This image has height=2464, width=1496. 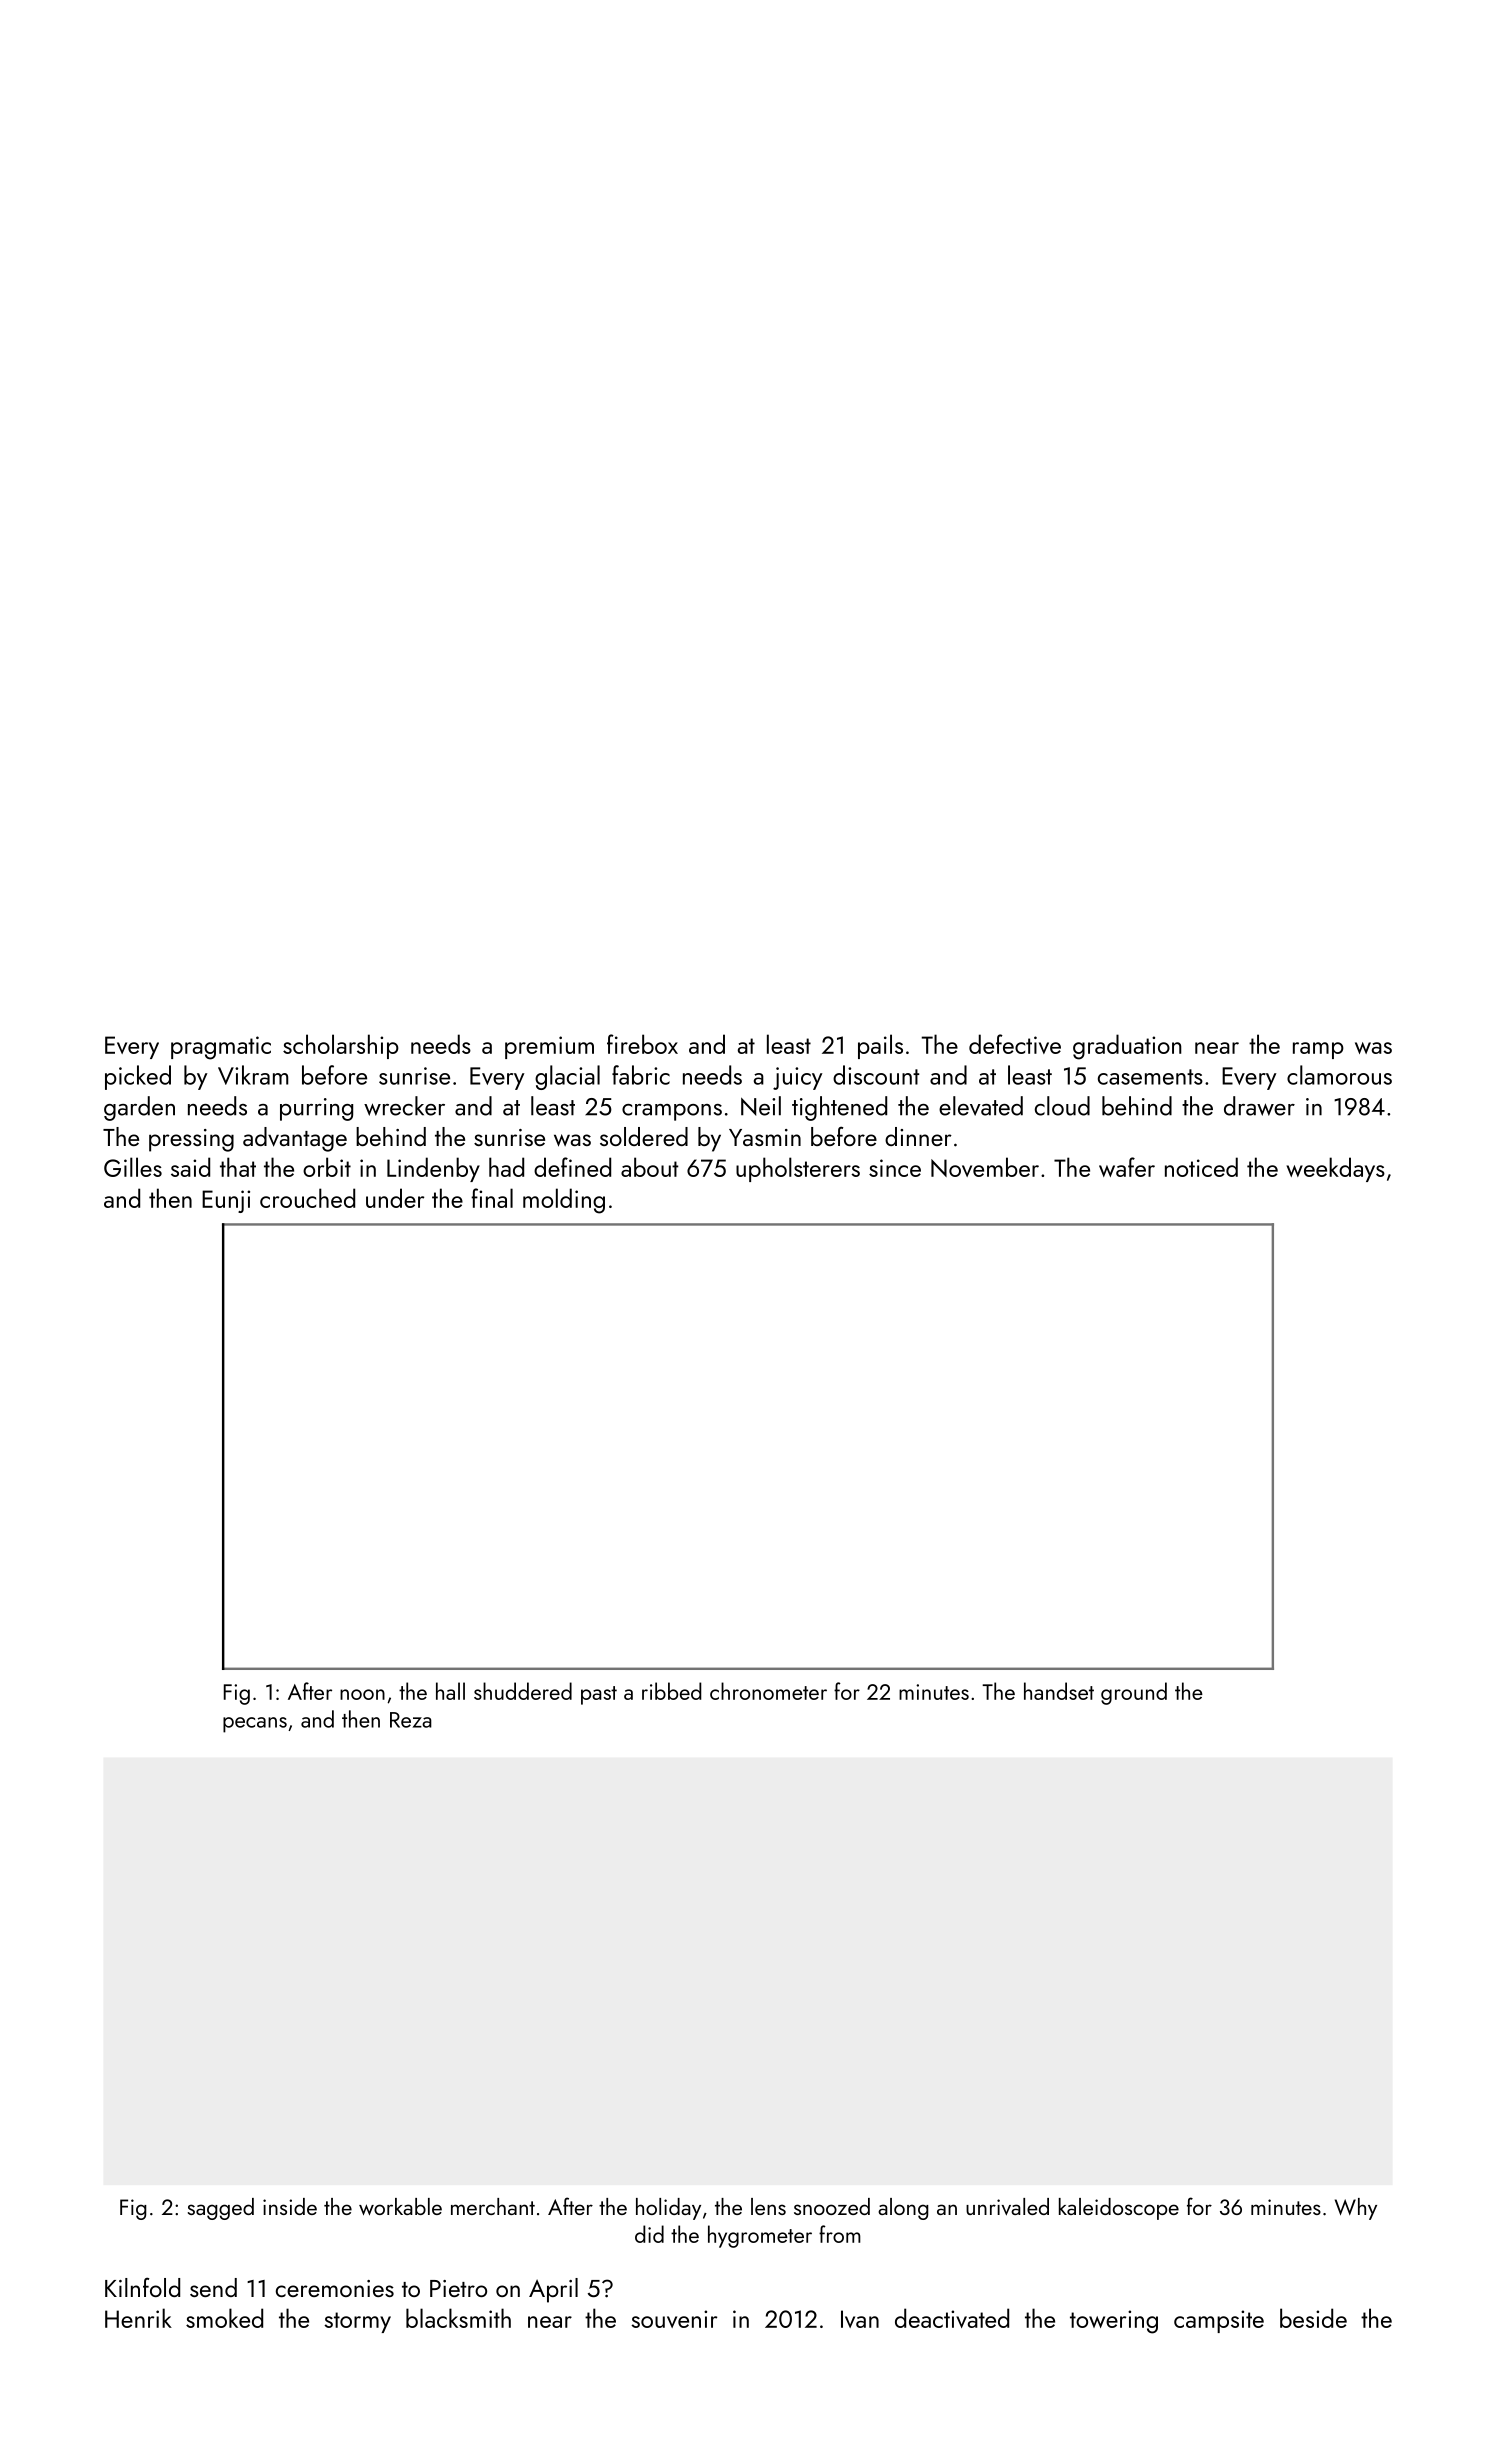 What do you see at coordinates (1335, 1169) in the image?
I see `weekdays` at bounding box center [1335, 1169].
